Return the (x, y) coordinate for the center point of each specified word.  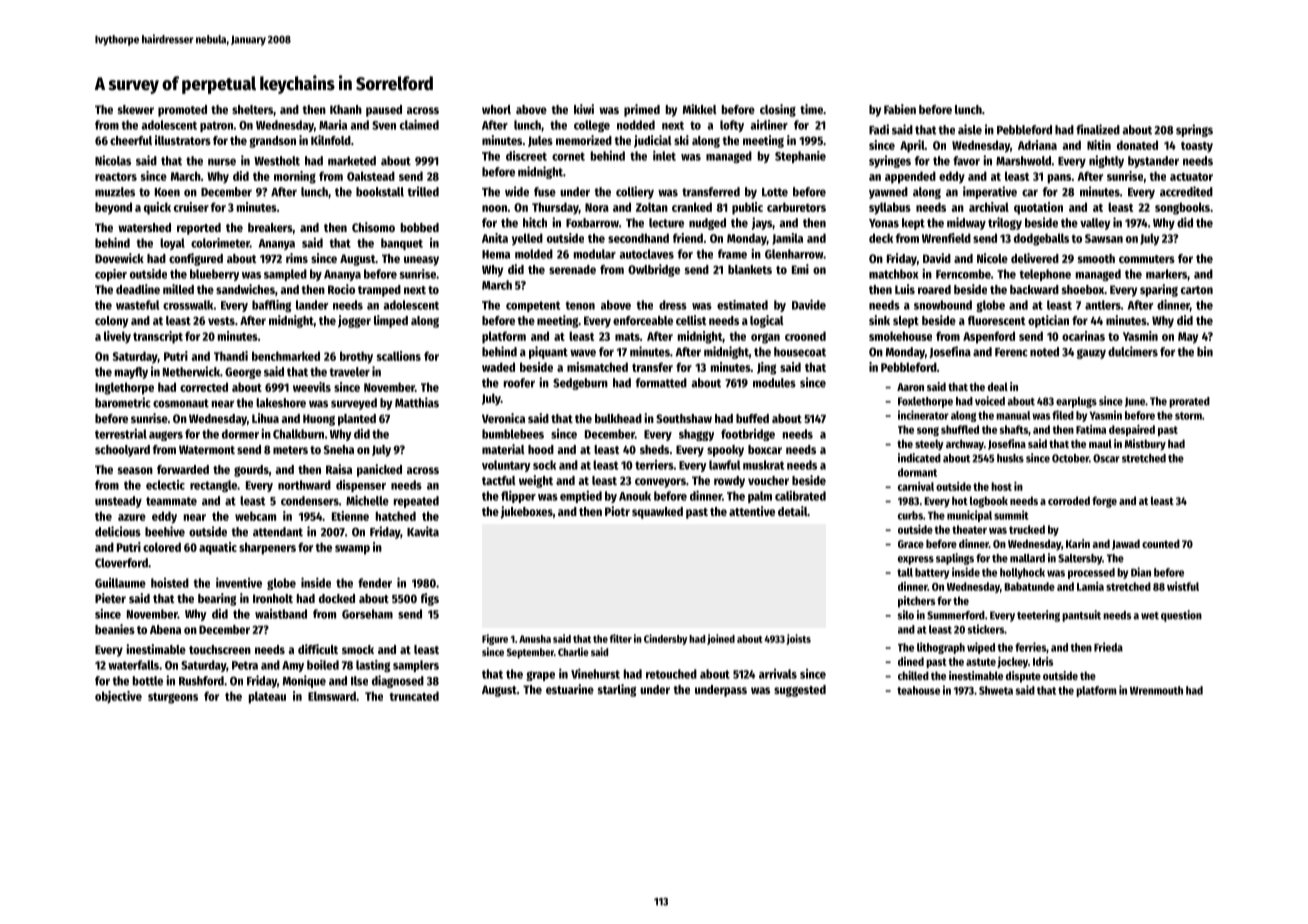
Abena (165, 629)
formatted (661, 383)
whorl (496, 109)
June (1135, 402)
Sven (384, 125)
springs (1194, 130)
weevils (312, 387)
